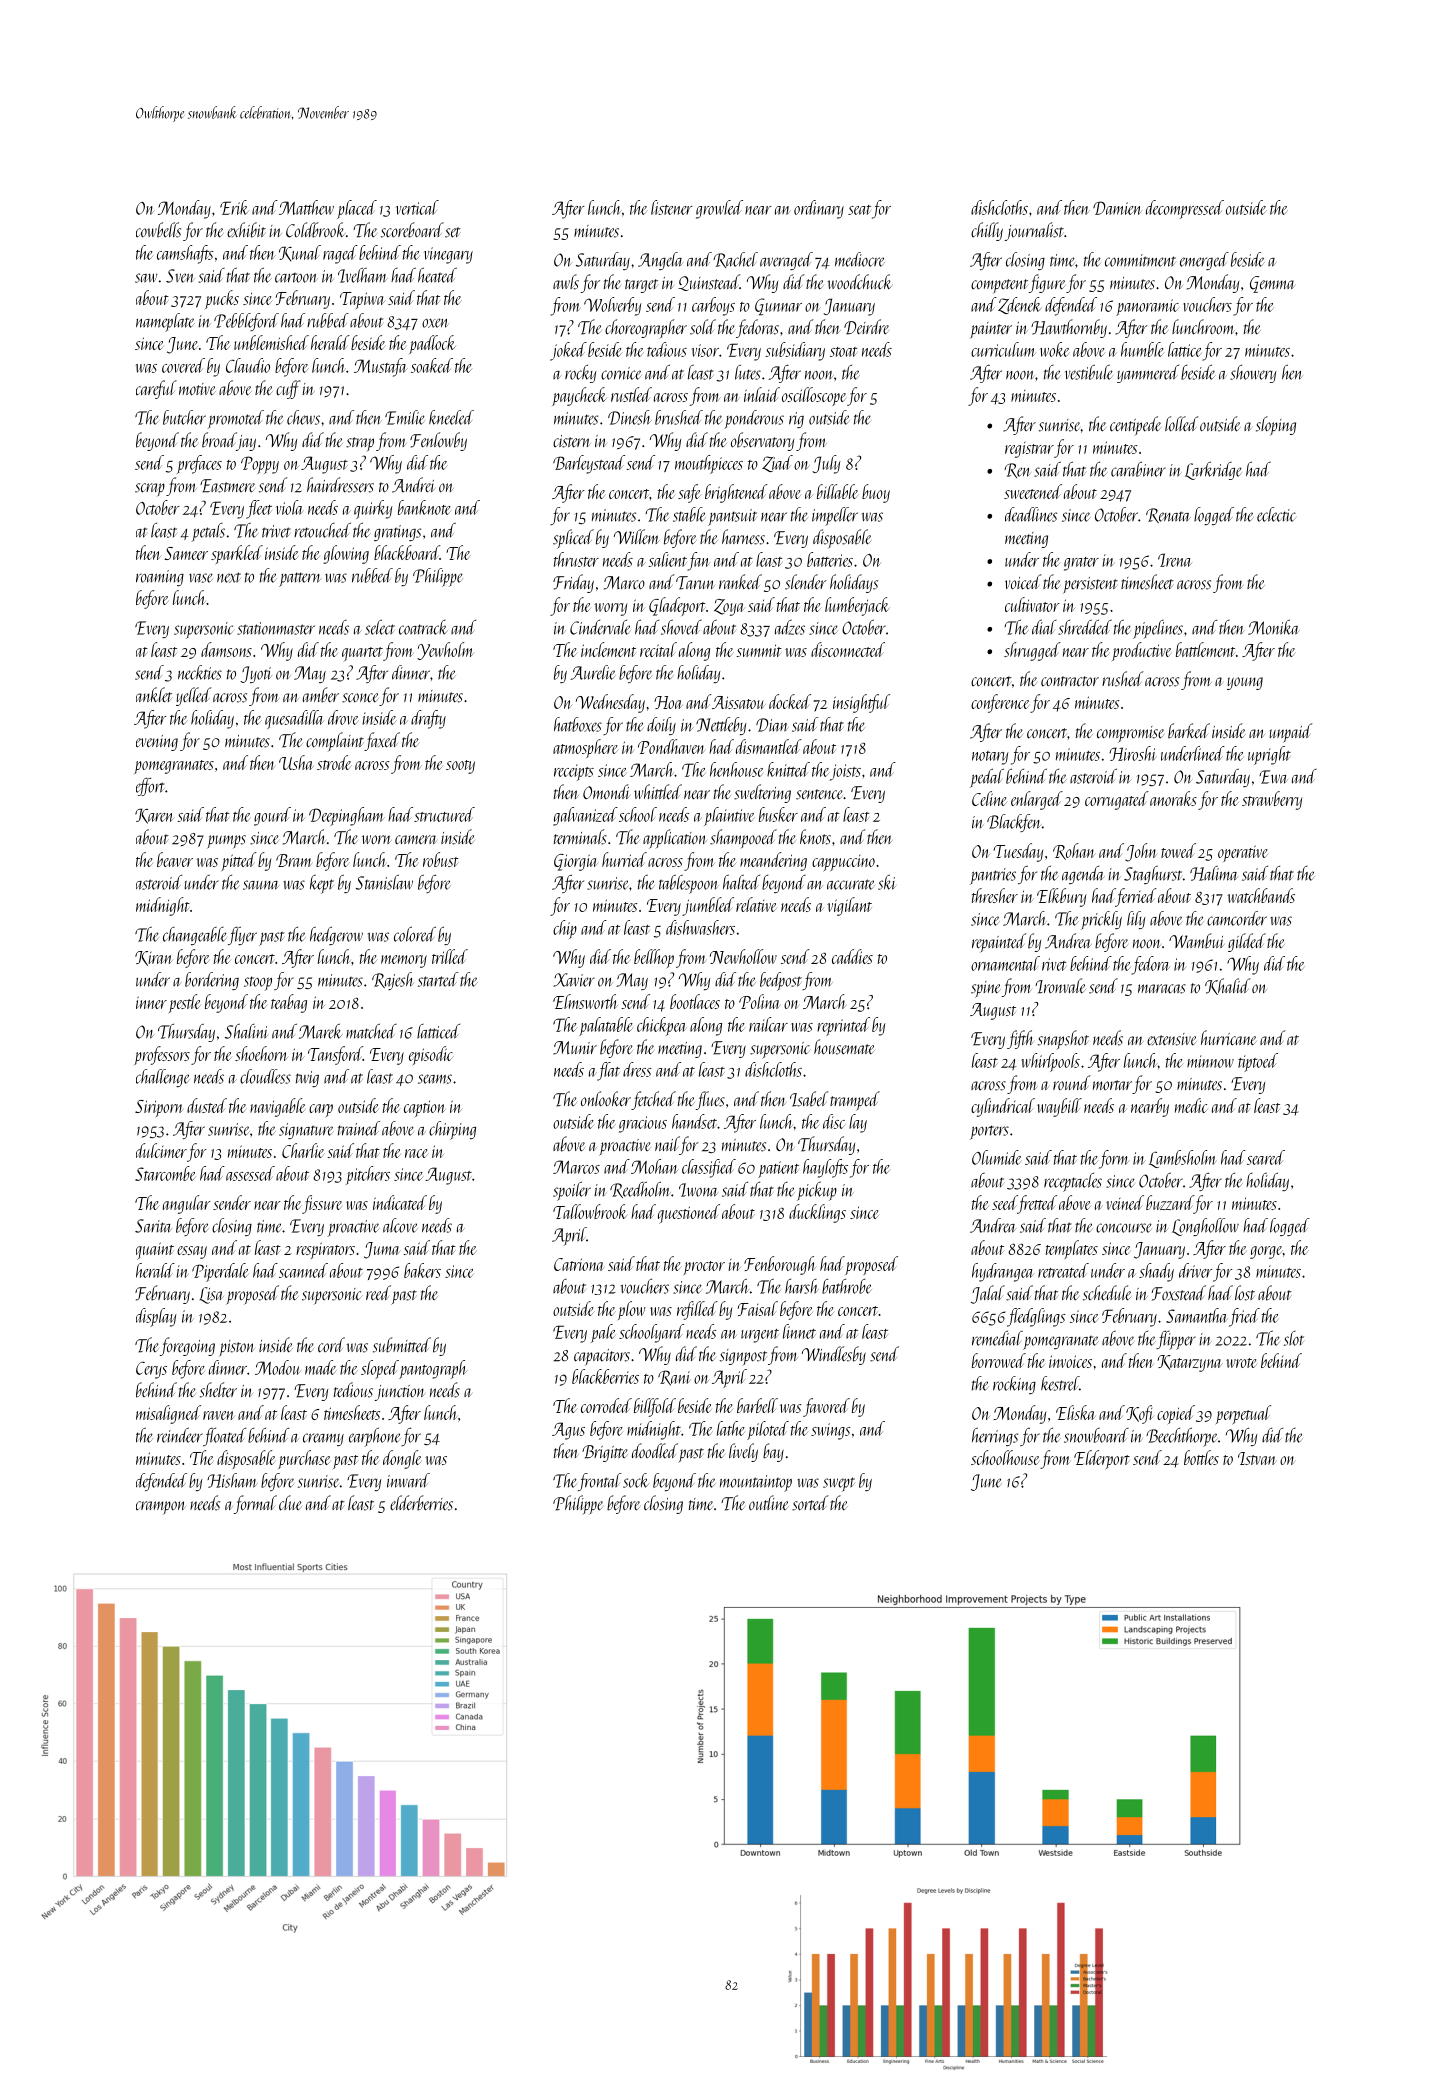  What do you see at coordinates (192, 1252) in the screenshot?
I see `essay` at bounding box center [192, 1252].
